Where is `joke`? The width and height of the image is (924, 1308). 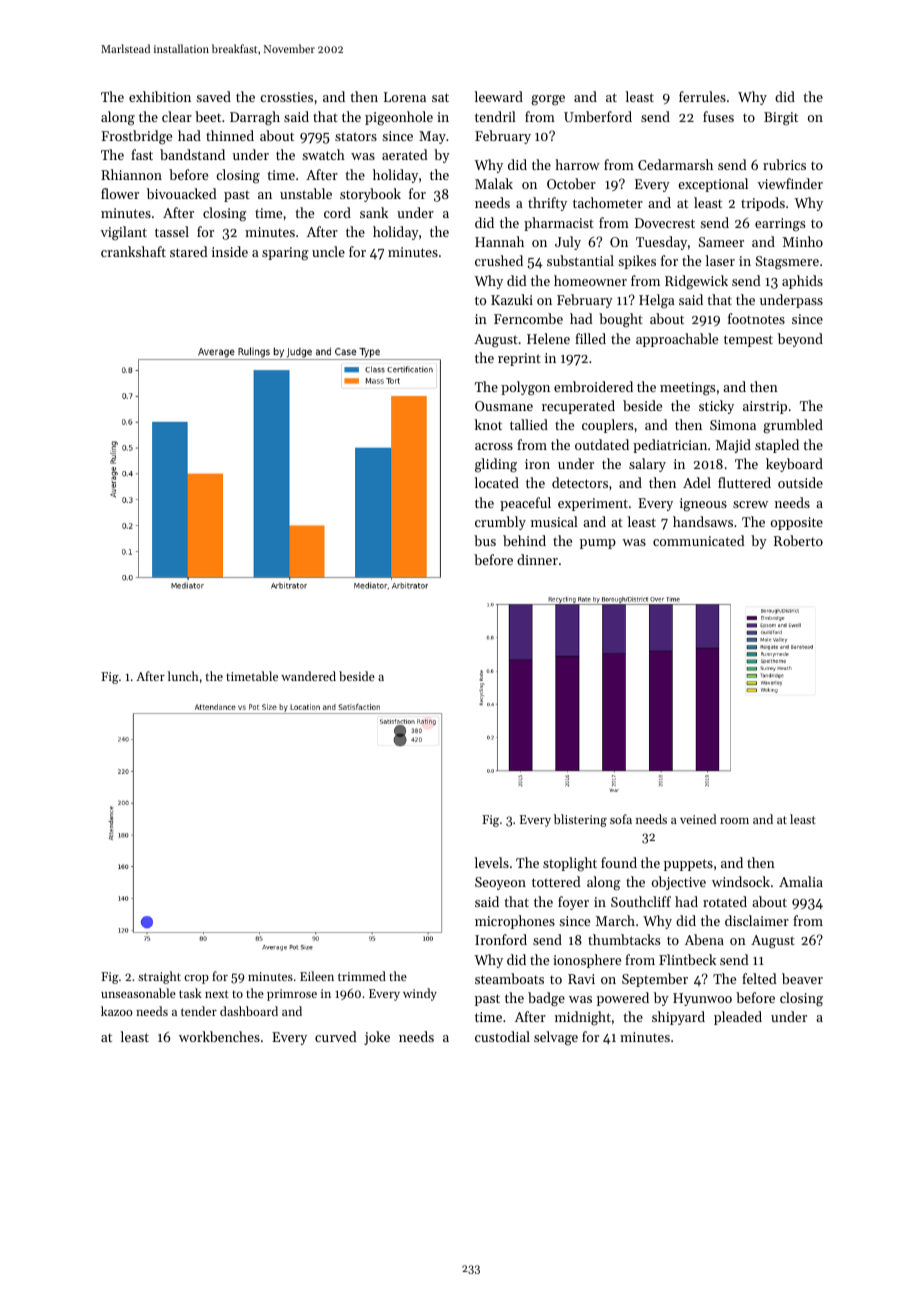
joke is located at coordinates (377, 1038).
